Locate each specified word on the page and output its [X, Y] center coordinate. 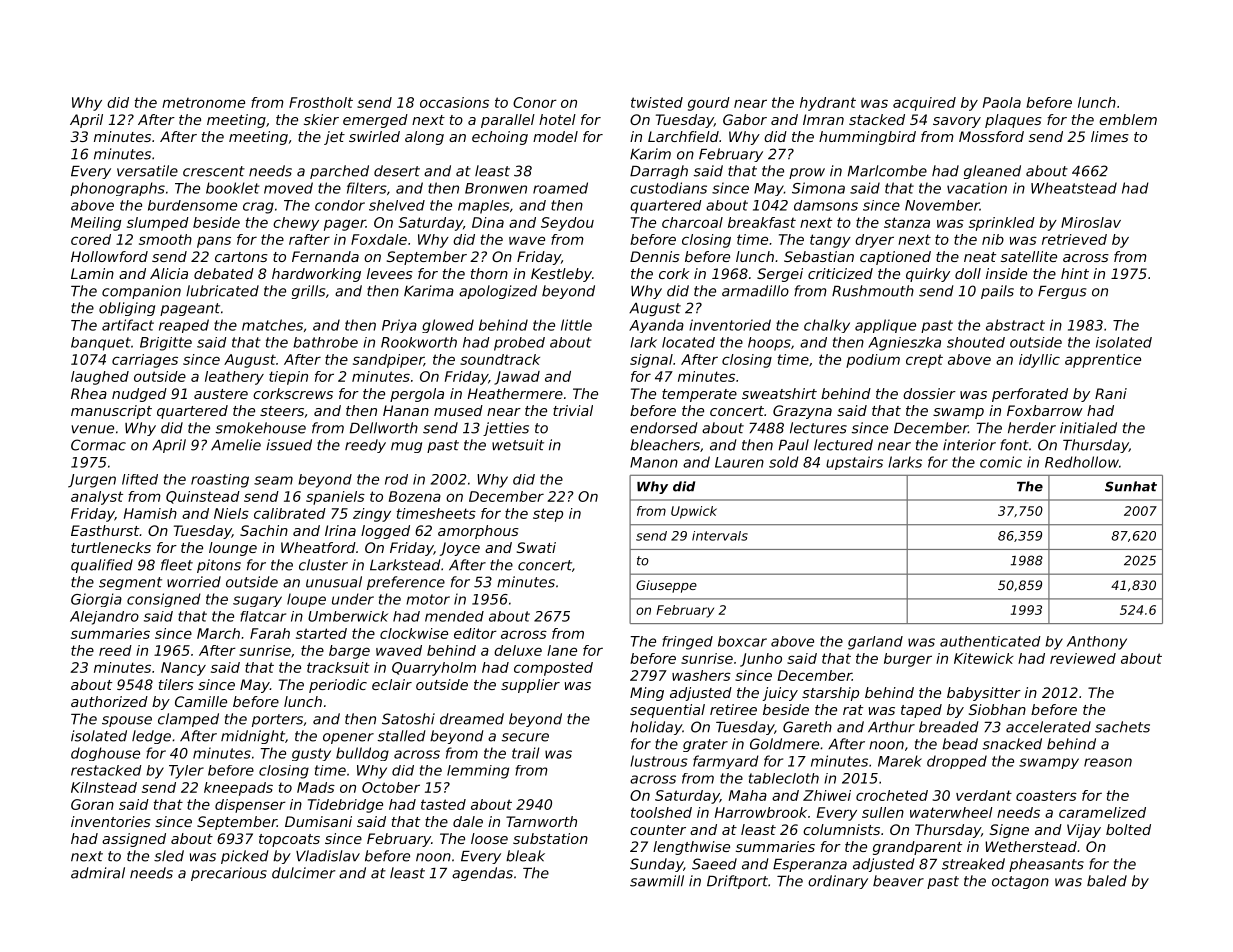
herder [1032, 428]
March [218, 633]
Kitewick [984, 658]
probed [519, 344]
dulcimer [304, 873]
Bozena [415, 496]
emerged [375, 121]
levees [390, 273]
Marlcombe [887, 171]
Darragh [659, 172]
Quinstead [203, 497]
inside [1006, 273]
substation [550, 838]
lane [562, 650]
